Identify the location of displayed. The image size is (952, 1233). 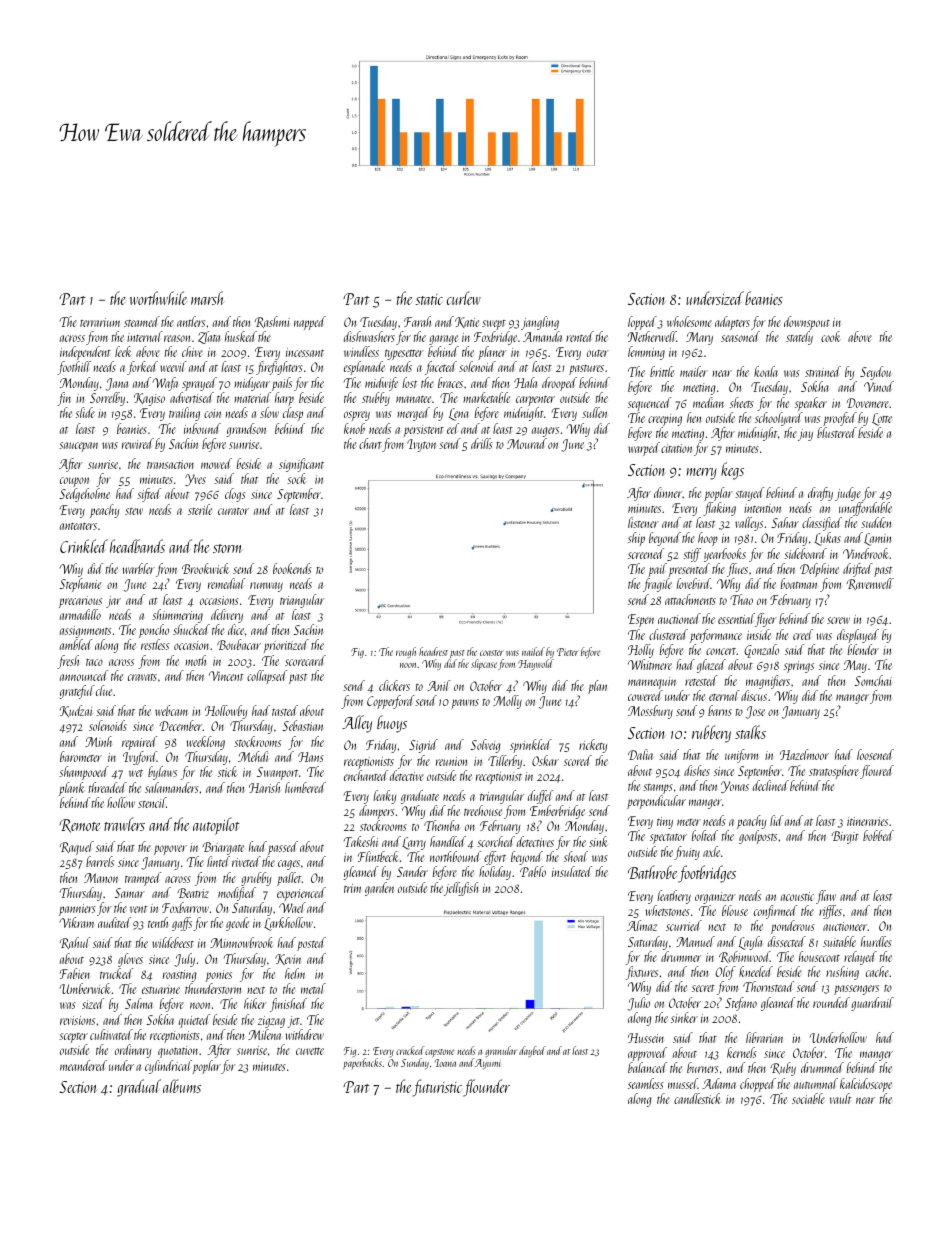
(858, 636).
